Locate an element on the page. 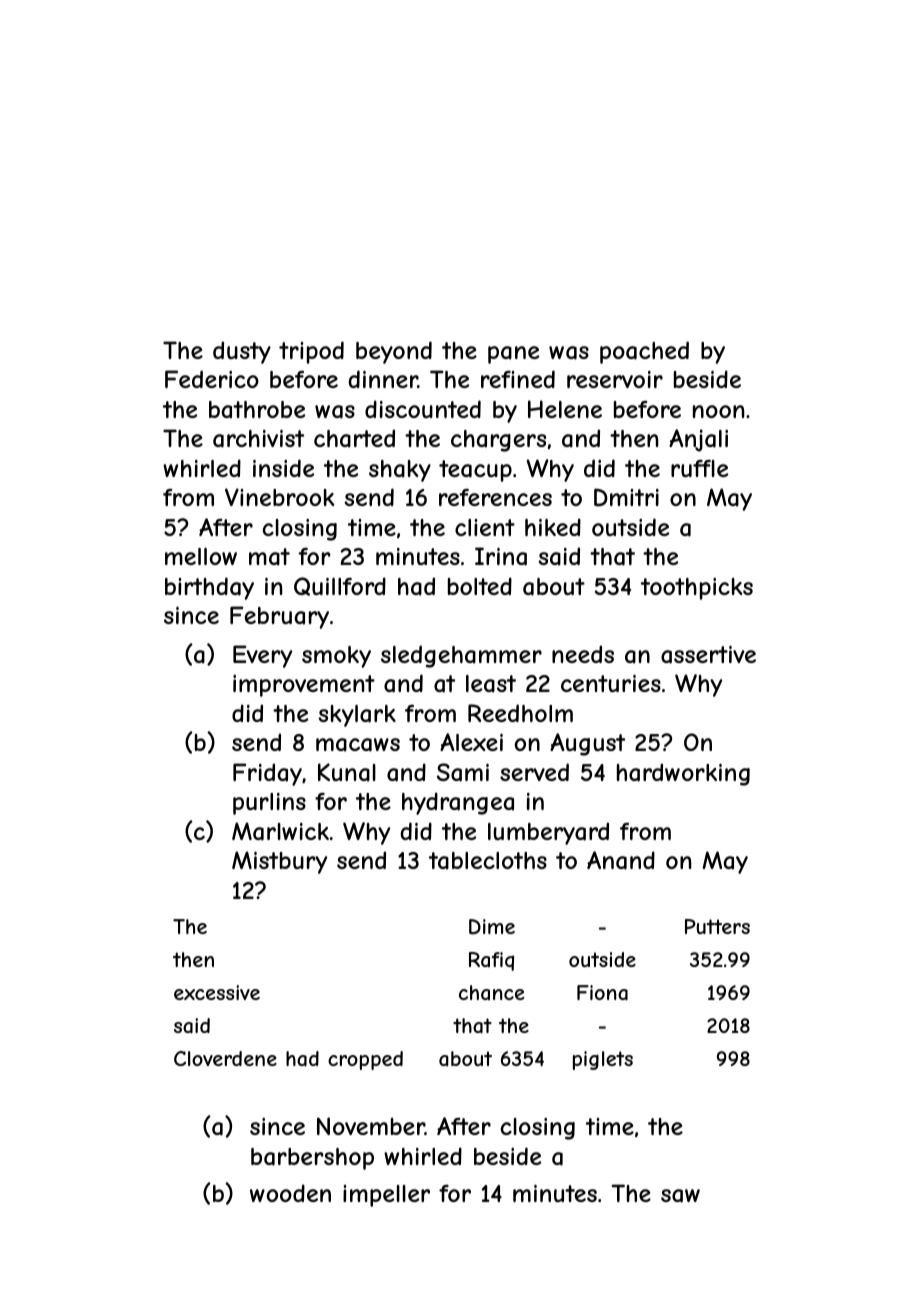  poached is located at coordinates (644, 352).
